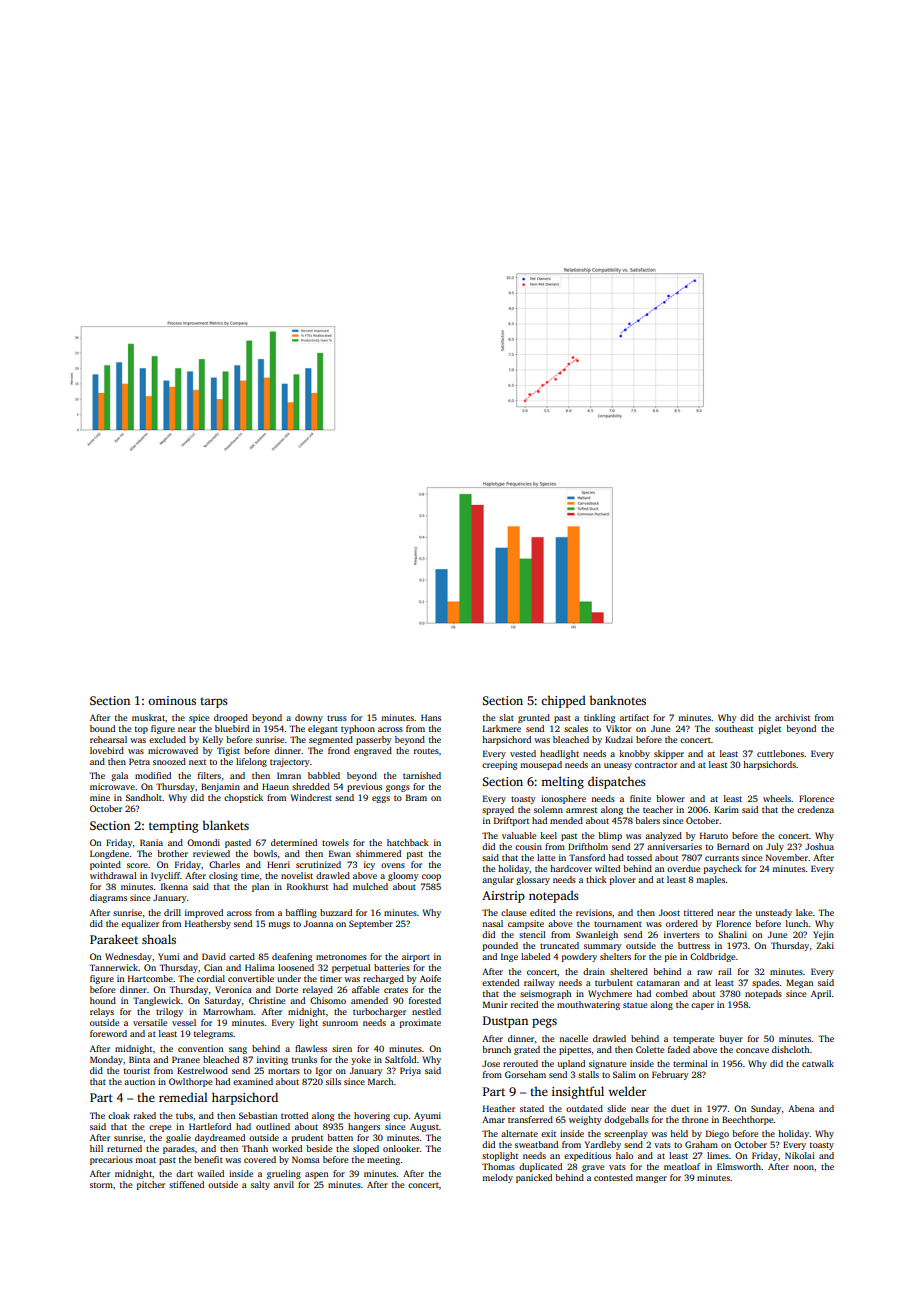 The height and width of the page is (1308, 924). What do you see at coordinates (228, 751) in the page?
I see `Tigist` at bounding box center [228, 751].
